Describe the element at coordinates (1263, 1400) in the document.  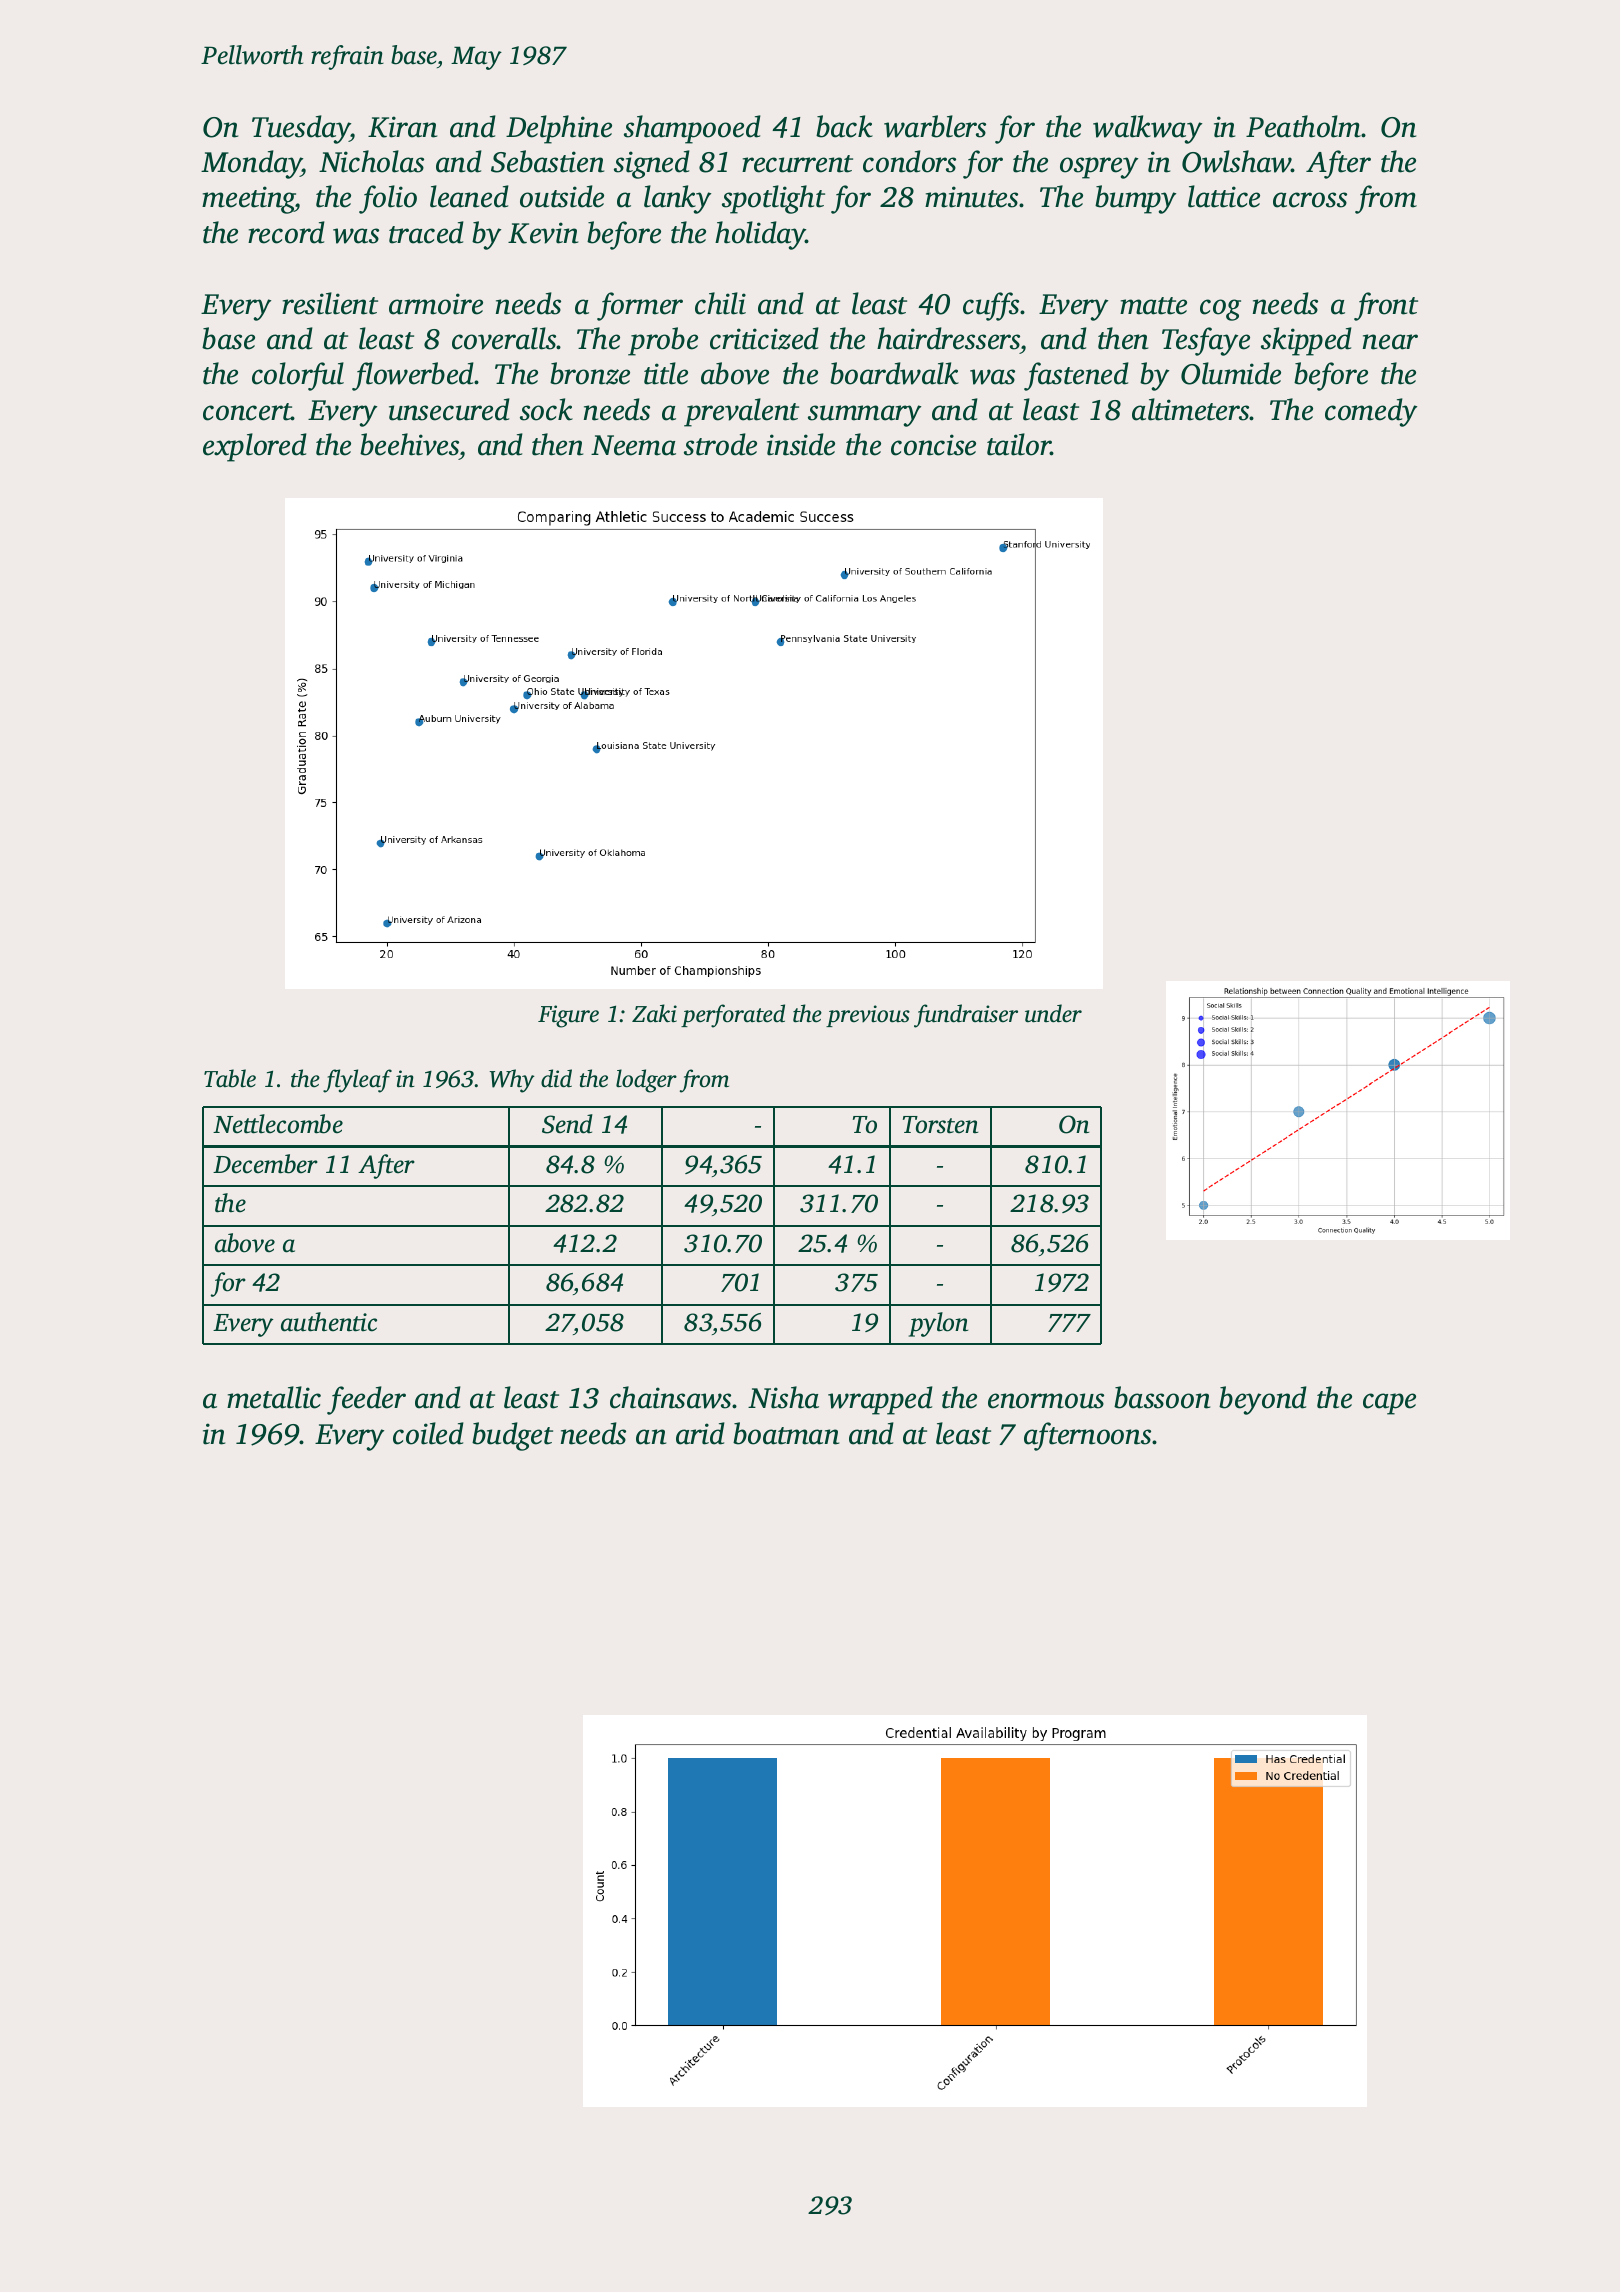
I see `beyond` at that location.
